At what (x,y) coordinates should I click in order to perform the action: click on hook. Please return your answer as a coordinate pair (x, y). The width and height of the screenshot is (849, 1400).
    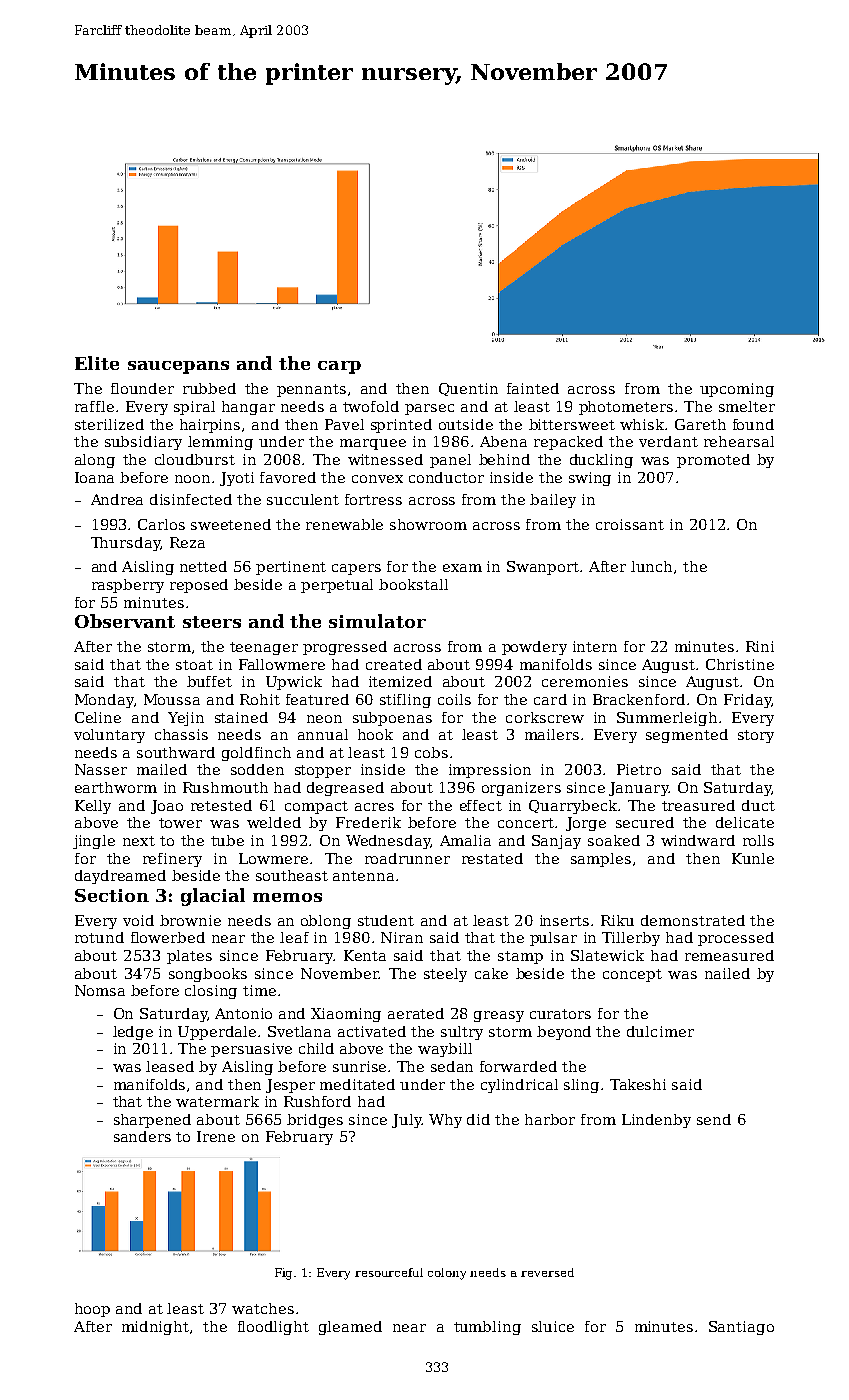
    Looking at the image, I should click on (375, 734).
